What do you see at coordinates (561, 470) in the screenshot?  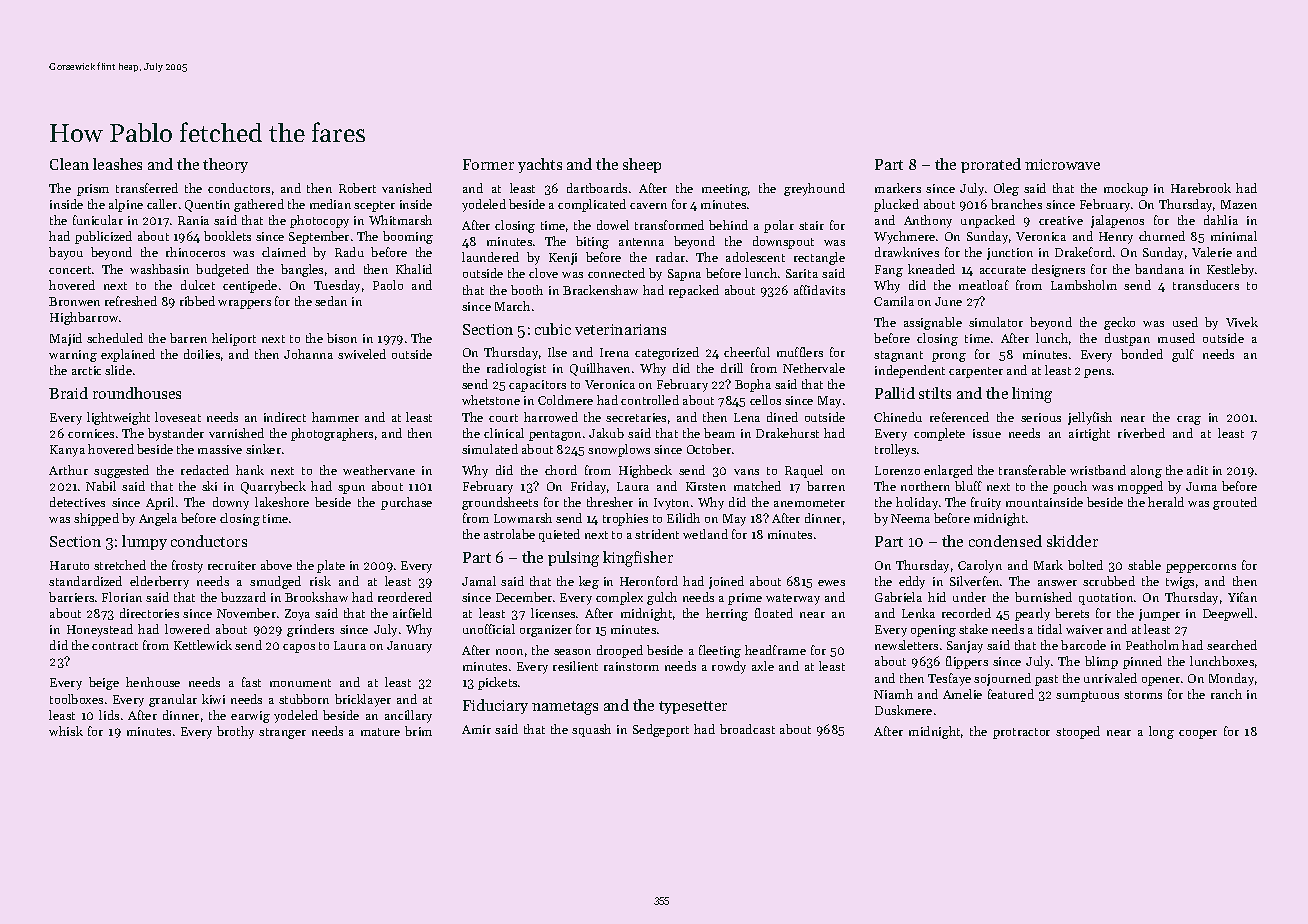 I see `chord` at bounding box center [561, 470].
